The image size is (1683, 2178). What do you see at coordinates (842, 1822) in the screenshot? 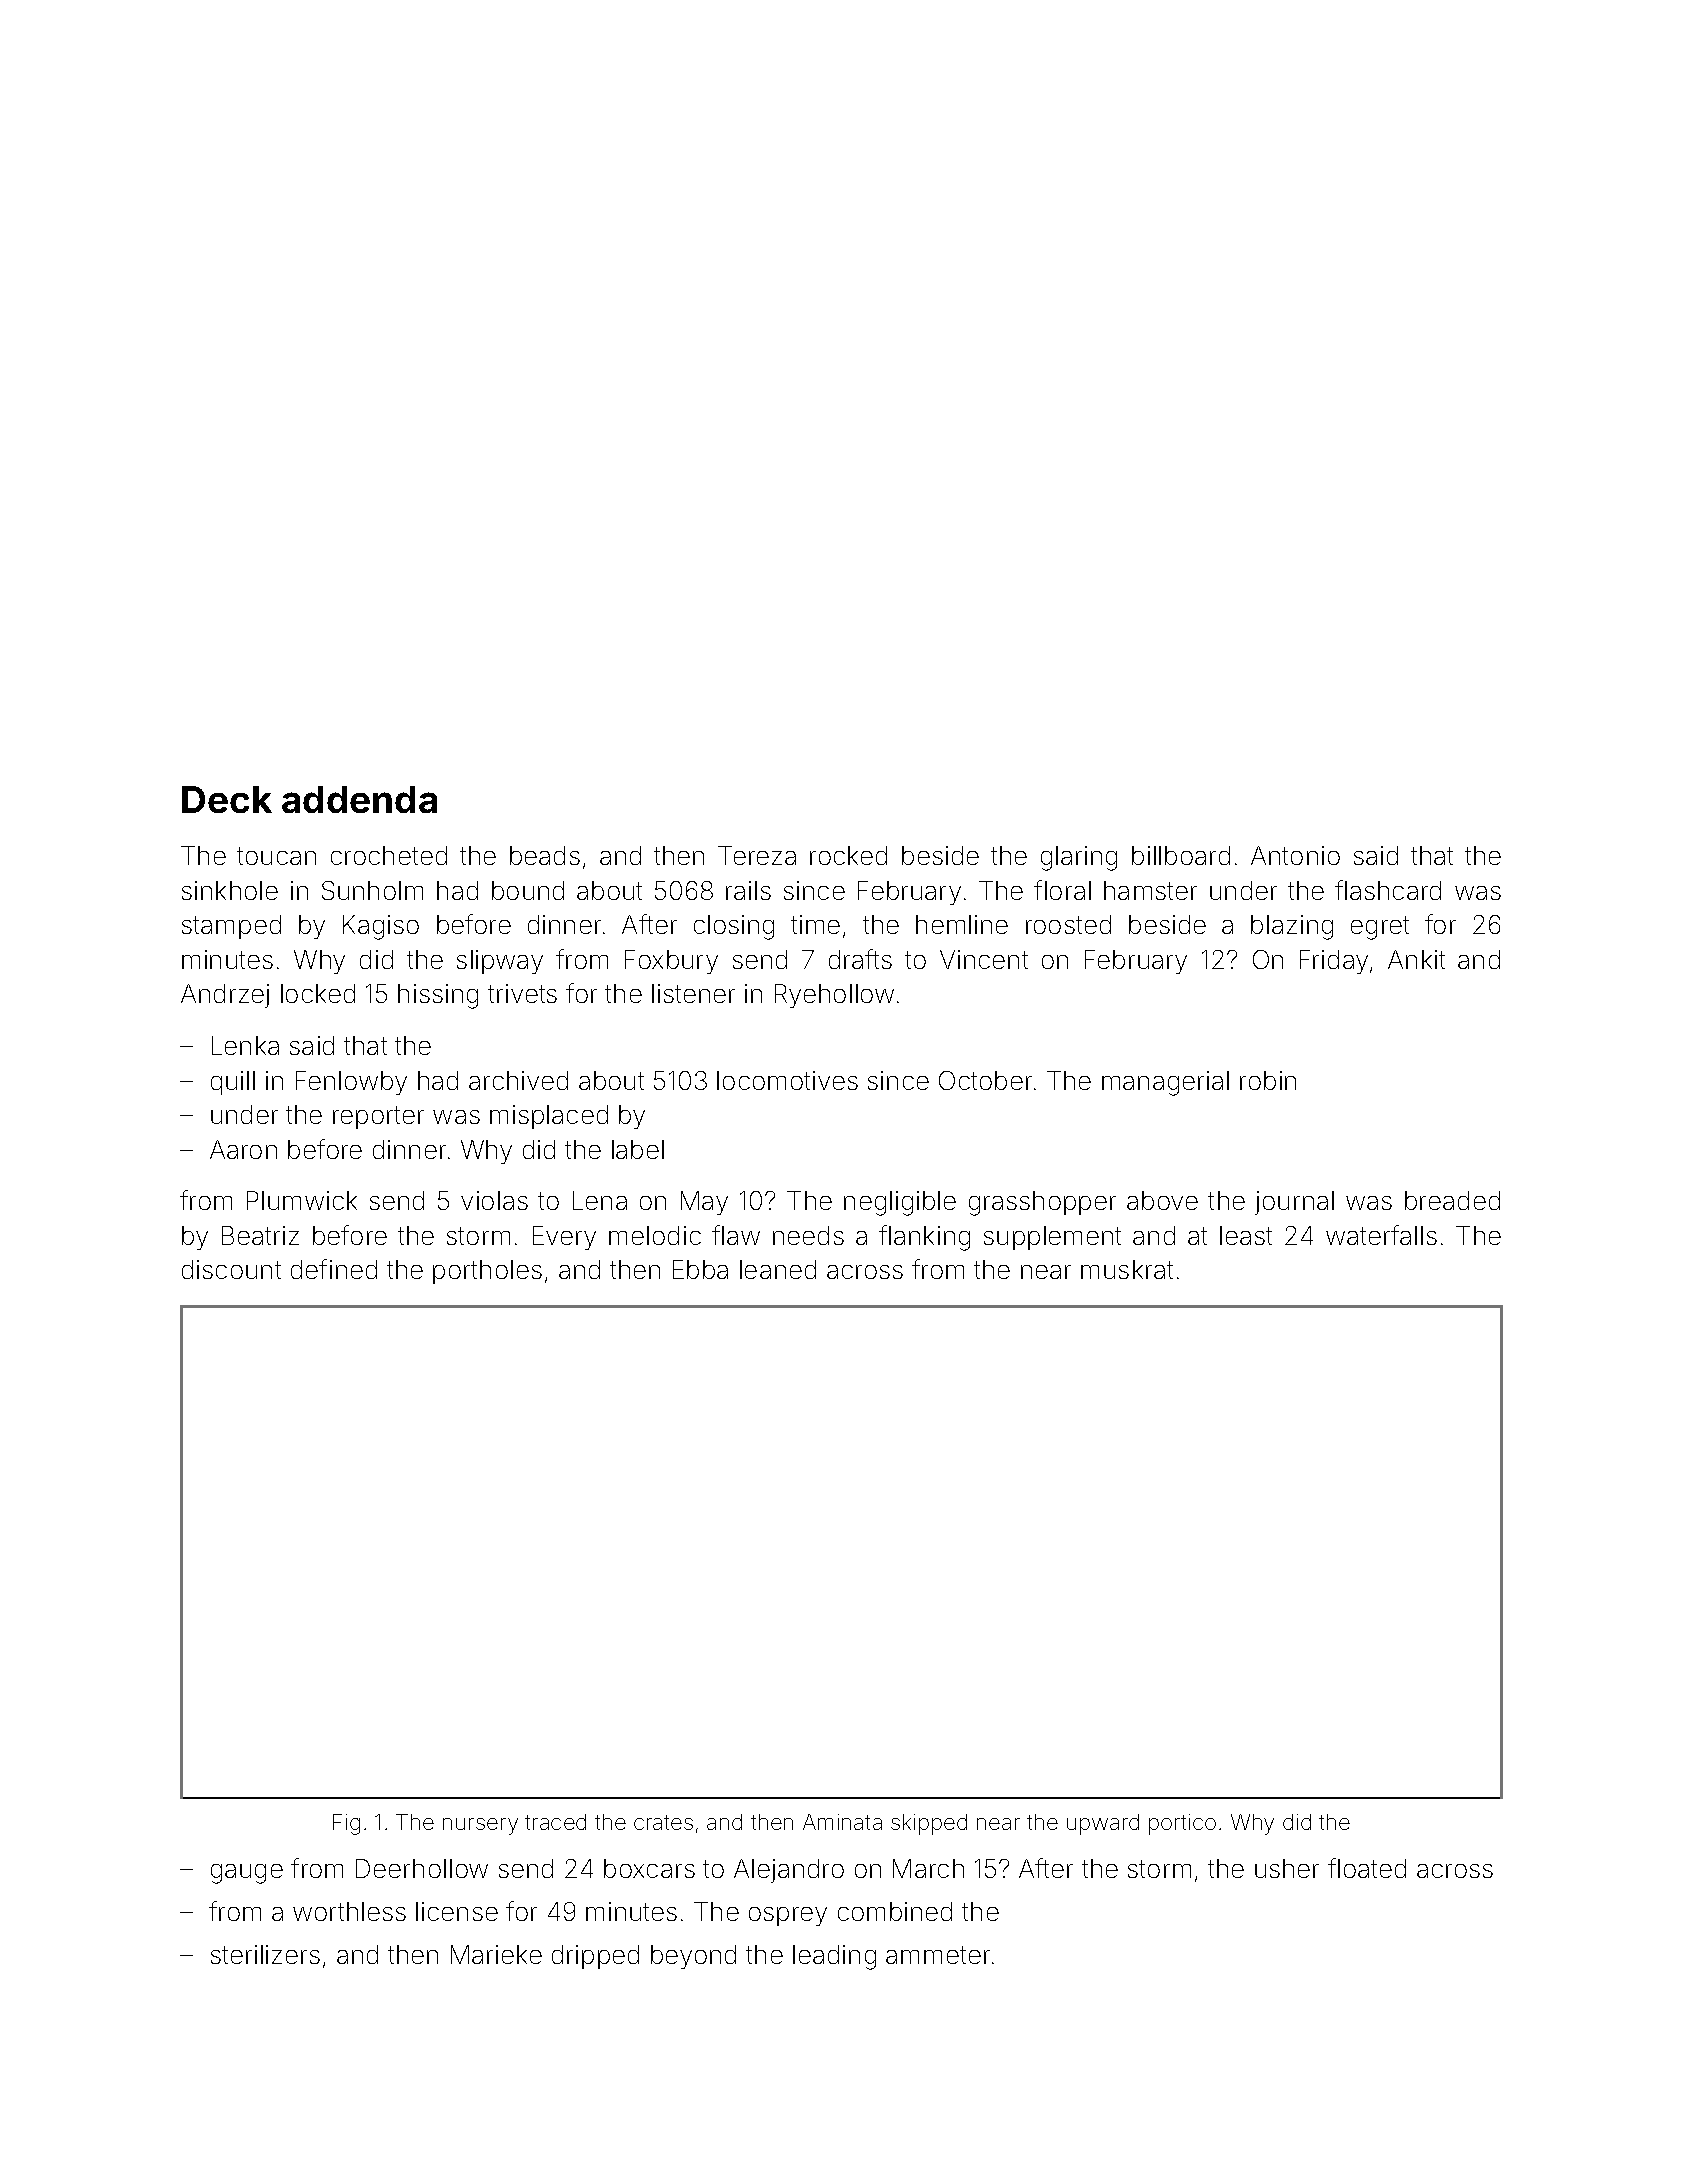
I see `Aminata` at bounding box center [842, 1822].
